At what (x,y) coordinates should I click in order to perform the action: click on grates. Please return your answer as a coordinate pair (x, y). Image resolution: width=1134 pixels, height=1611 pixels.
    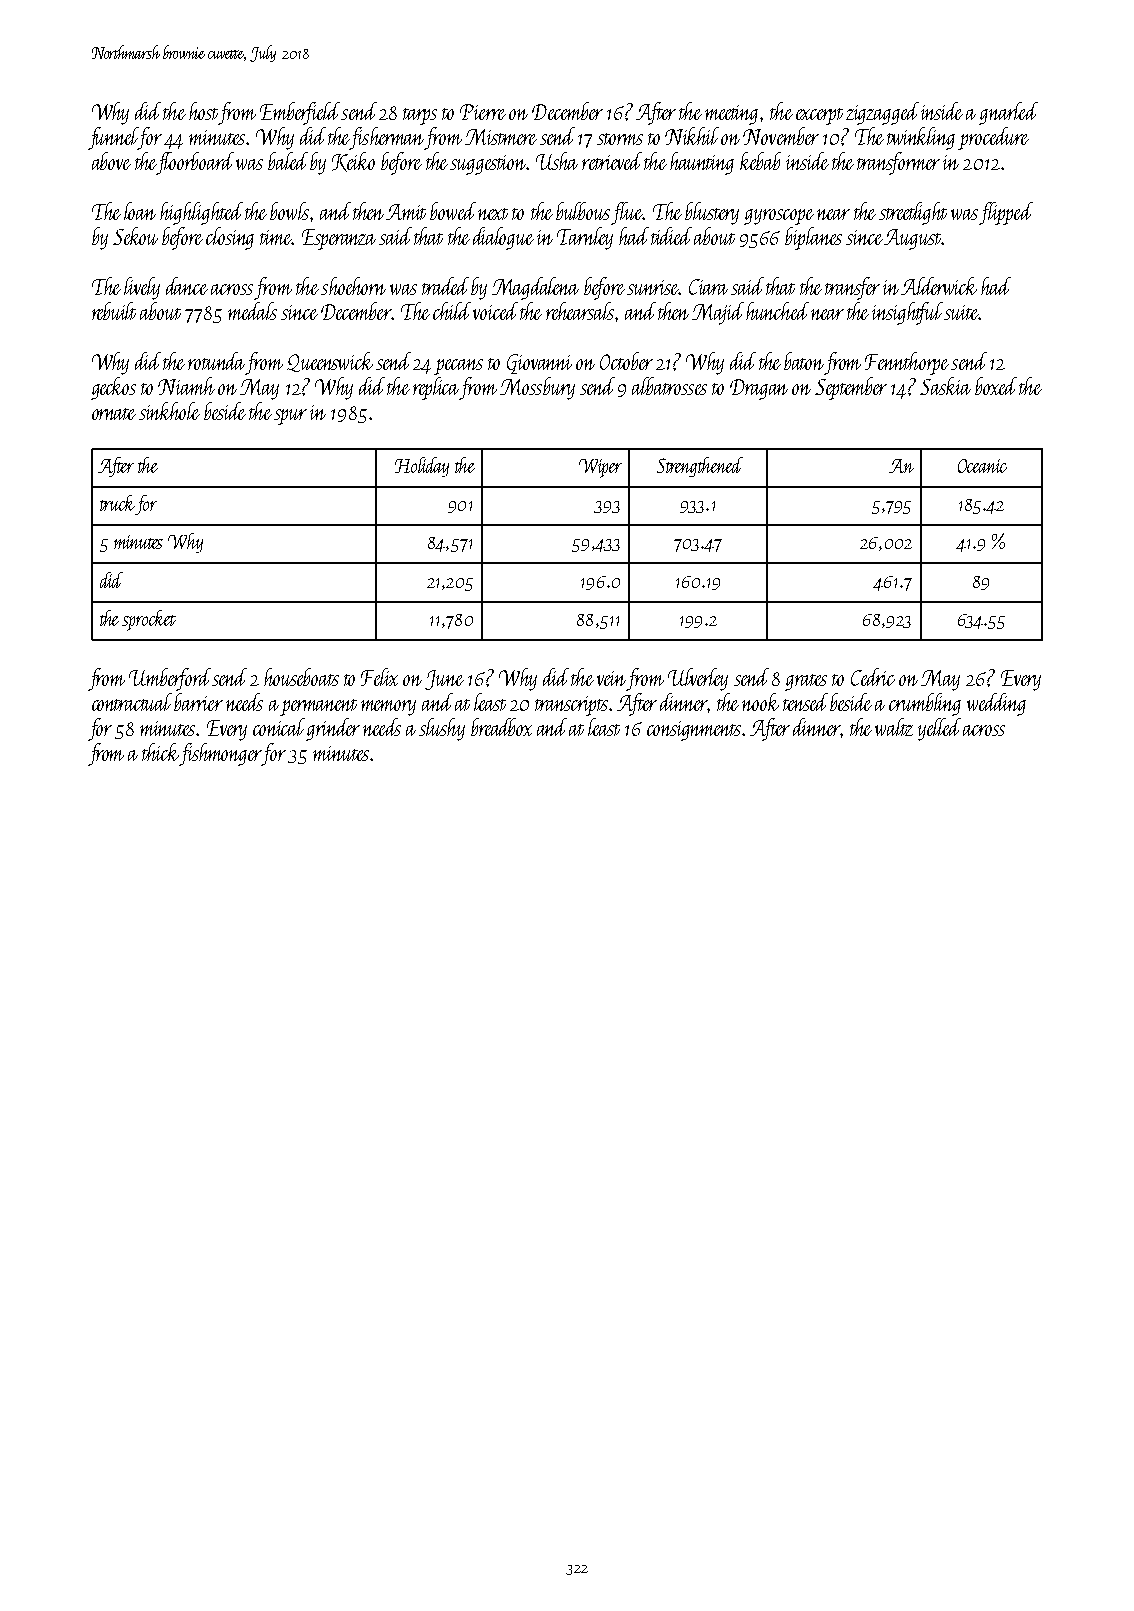
    Looking at the image, I should click on (806, 682).
